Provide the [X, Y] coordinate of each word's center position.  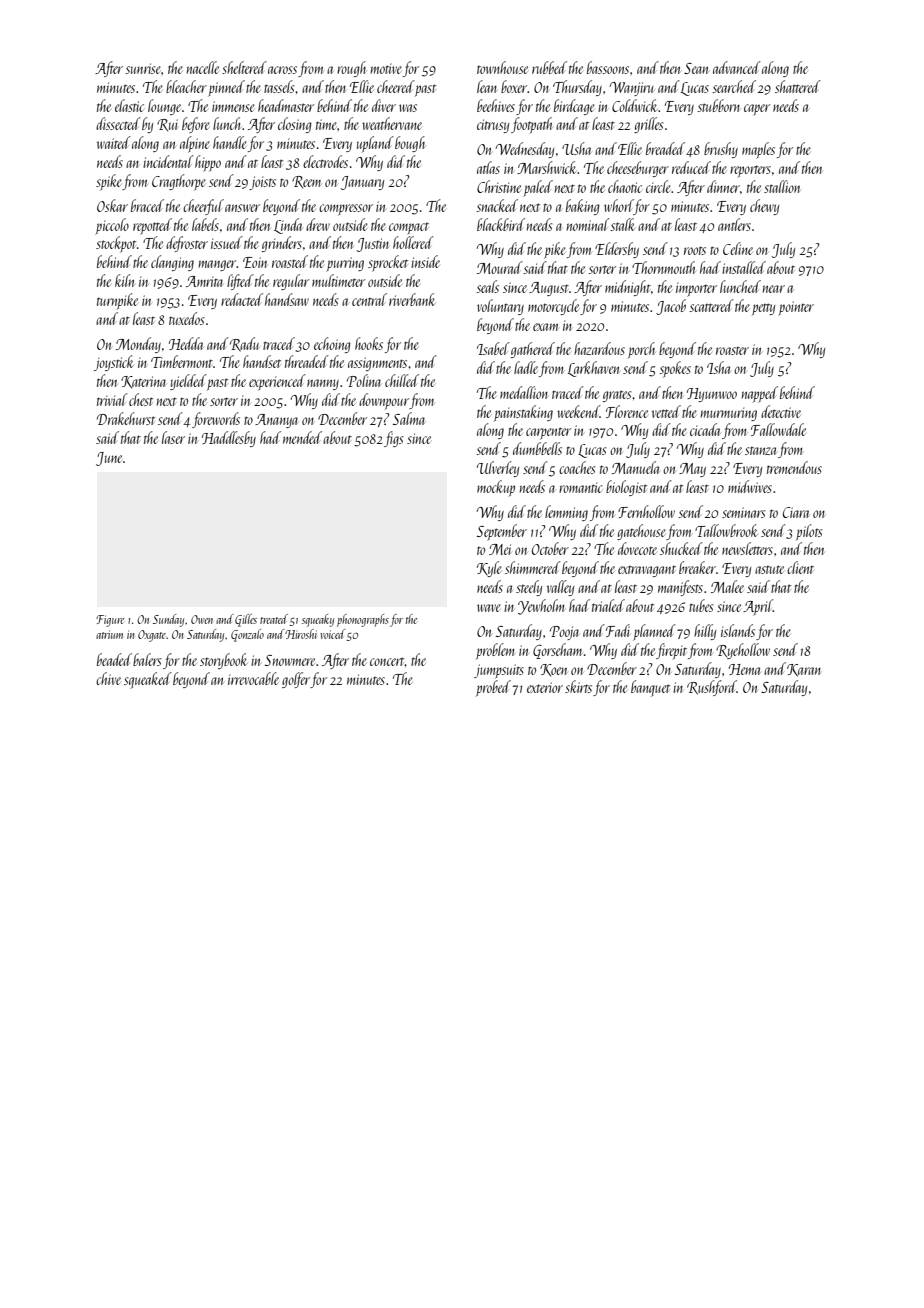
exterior [545, 687]
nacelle [203, 67]
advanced [737, 67]
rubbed [549, 67]
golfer [296, 680]
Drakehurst [126, 418]
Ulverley [498, 469]
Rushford [712, 688]
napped [760, 394]
